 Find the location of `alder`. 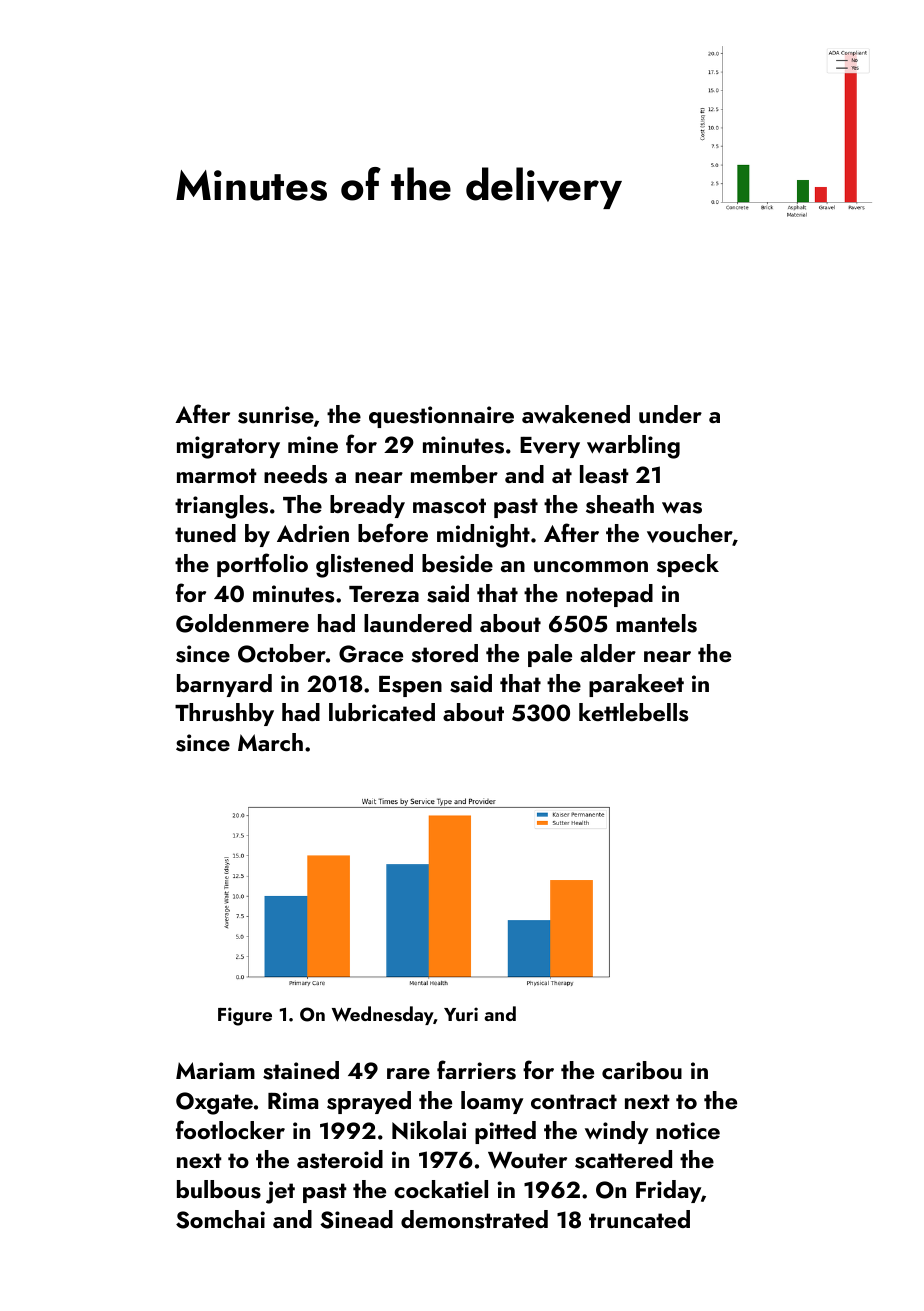

alder is located at coordinates (608, 653).
